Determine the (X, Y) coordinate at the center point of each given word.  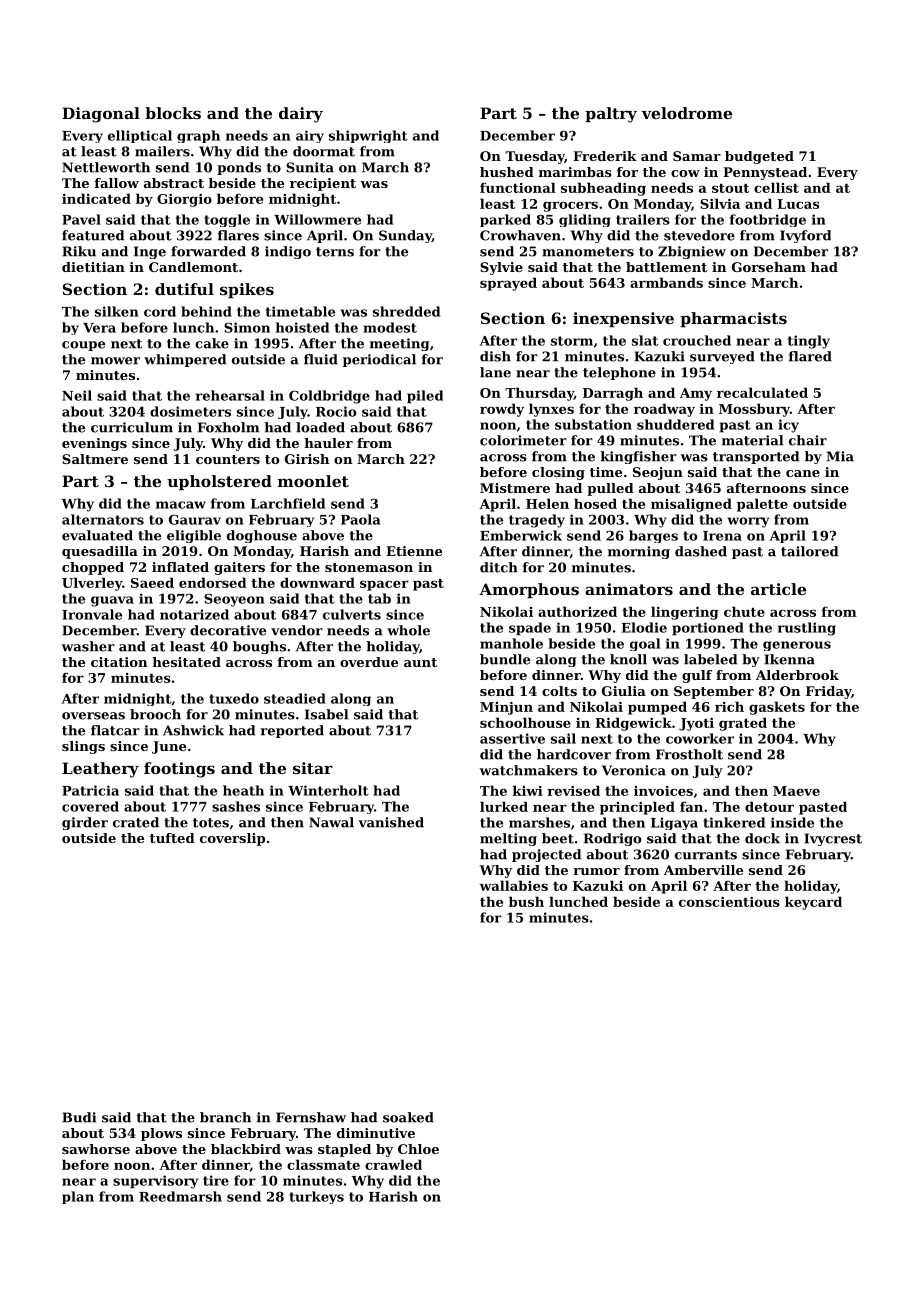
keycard (813, 903)
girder (85, 823)
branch (225, 1117)
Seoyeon (234, 600)
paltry (611, 115)
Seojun (658, 473)
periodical (379, 360)
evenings (94, 444)
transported (756, 457)
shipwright (368, 136)
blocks (173, 113)
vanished (391, 822)
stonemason (369, 567)
